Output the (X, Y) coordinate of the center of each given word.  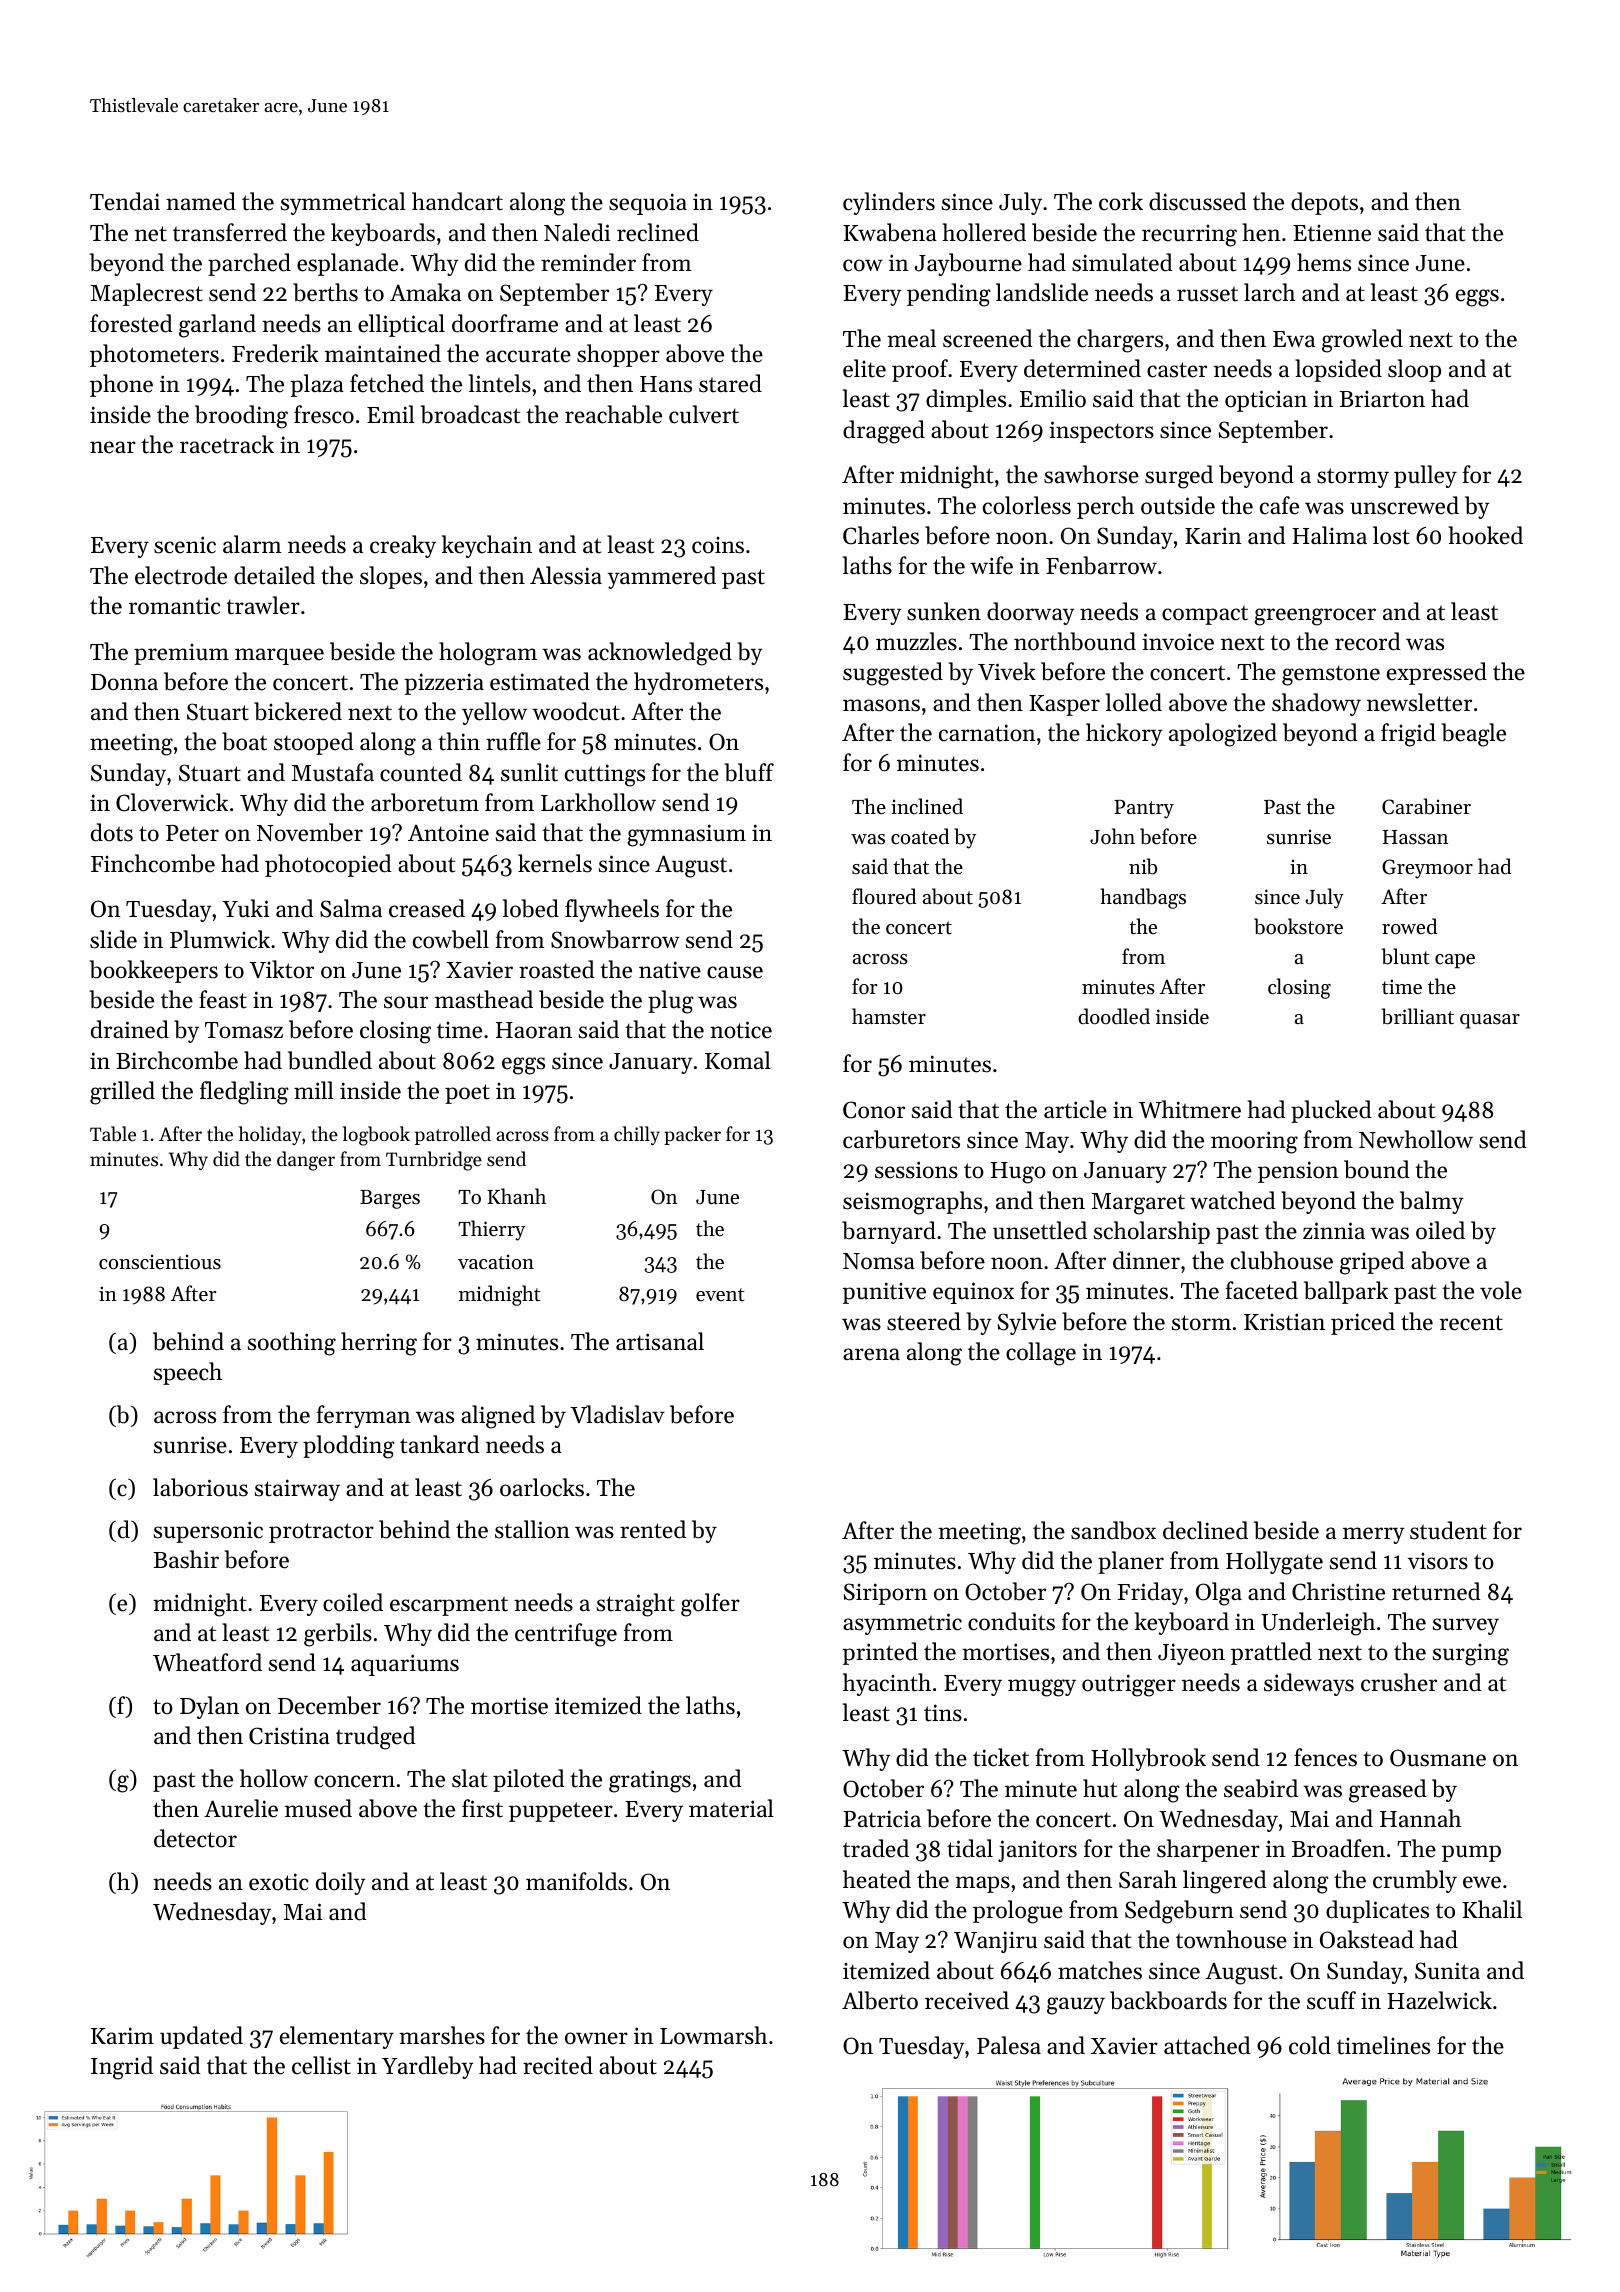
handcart (457, 201)
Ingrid (122, 2068)
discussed (1198, 201)
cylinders (889, 203)
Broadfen (1338, 1848)
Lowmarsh (713, 2035)
